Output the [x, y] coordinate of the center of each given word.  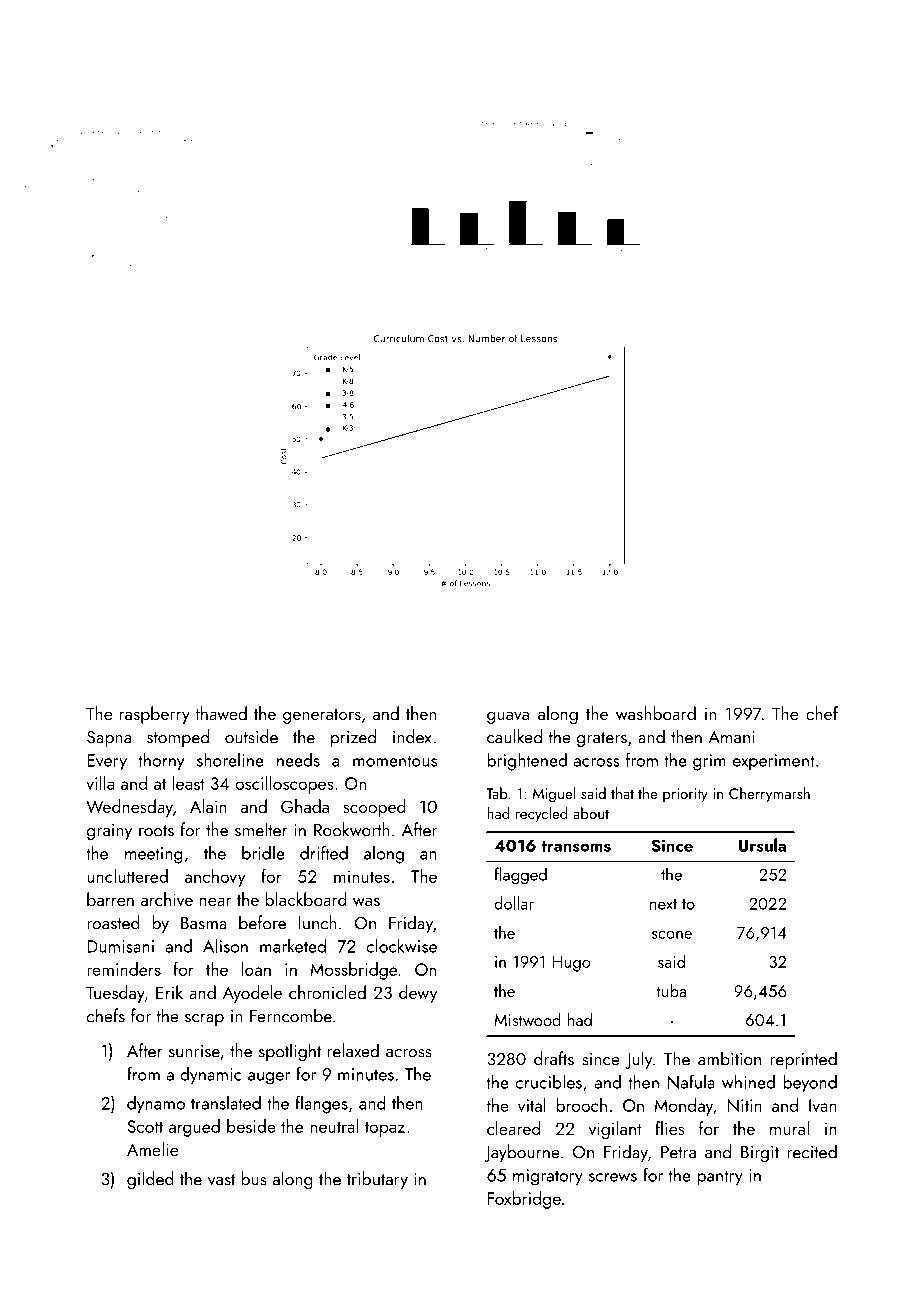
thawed [221, 713]
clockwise [402, 945]
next [663, 904]
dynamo [156, 1105]
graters [602, 739]
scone [672, 935]
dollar [514, 903]
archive [167, 899]
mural [789, 1128]
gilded [150, 1180]
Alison [225, 945]
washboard [656, 713]
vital [532, 1105]
